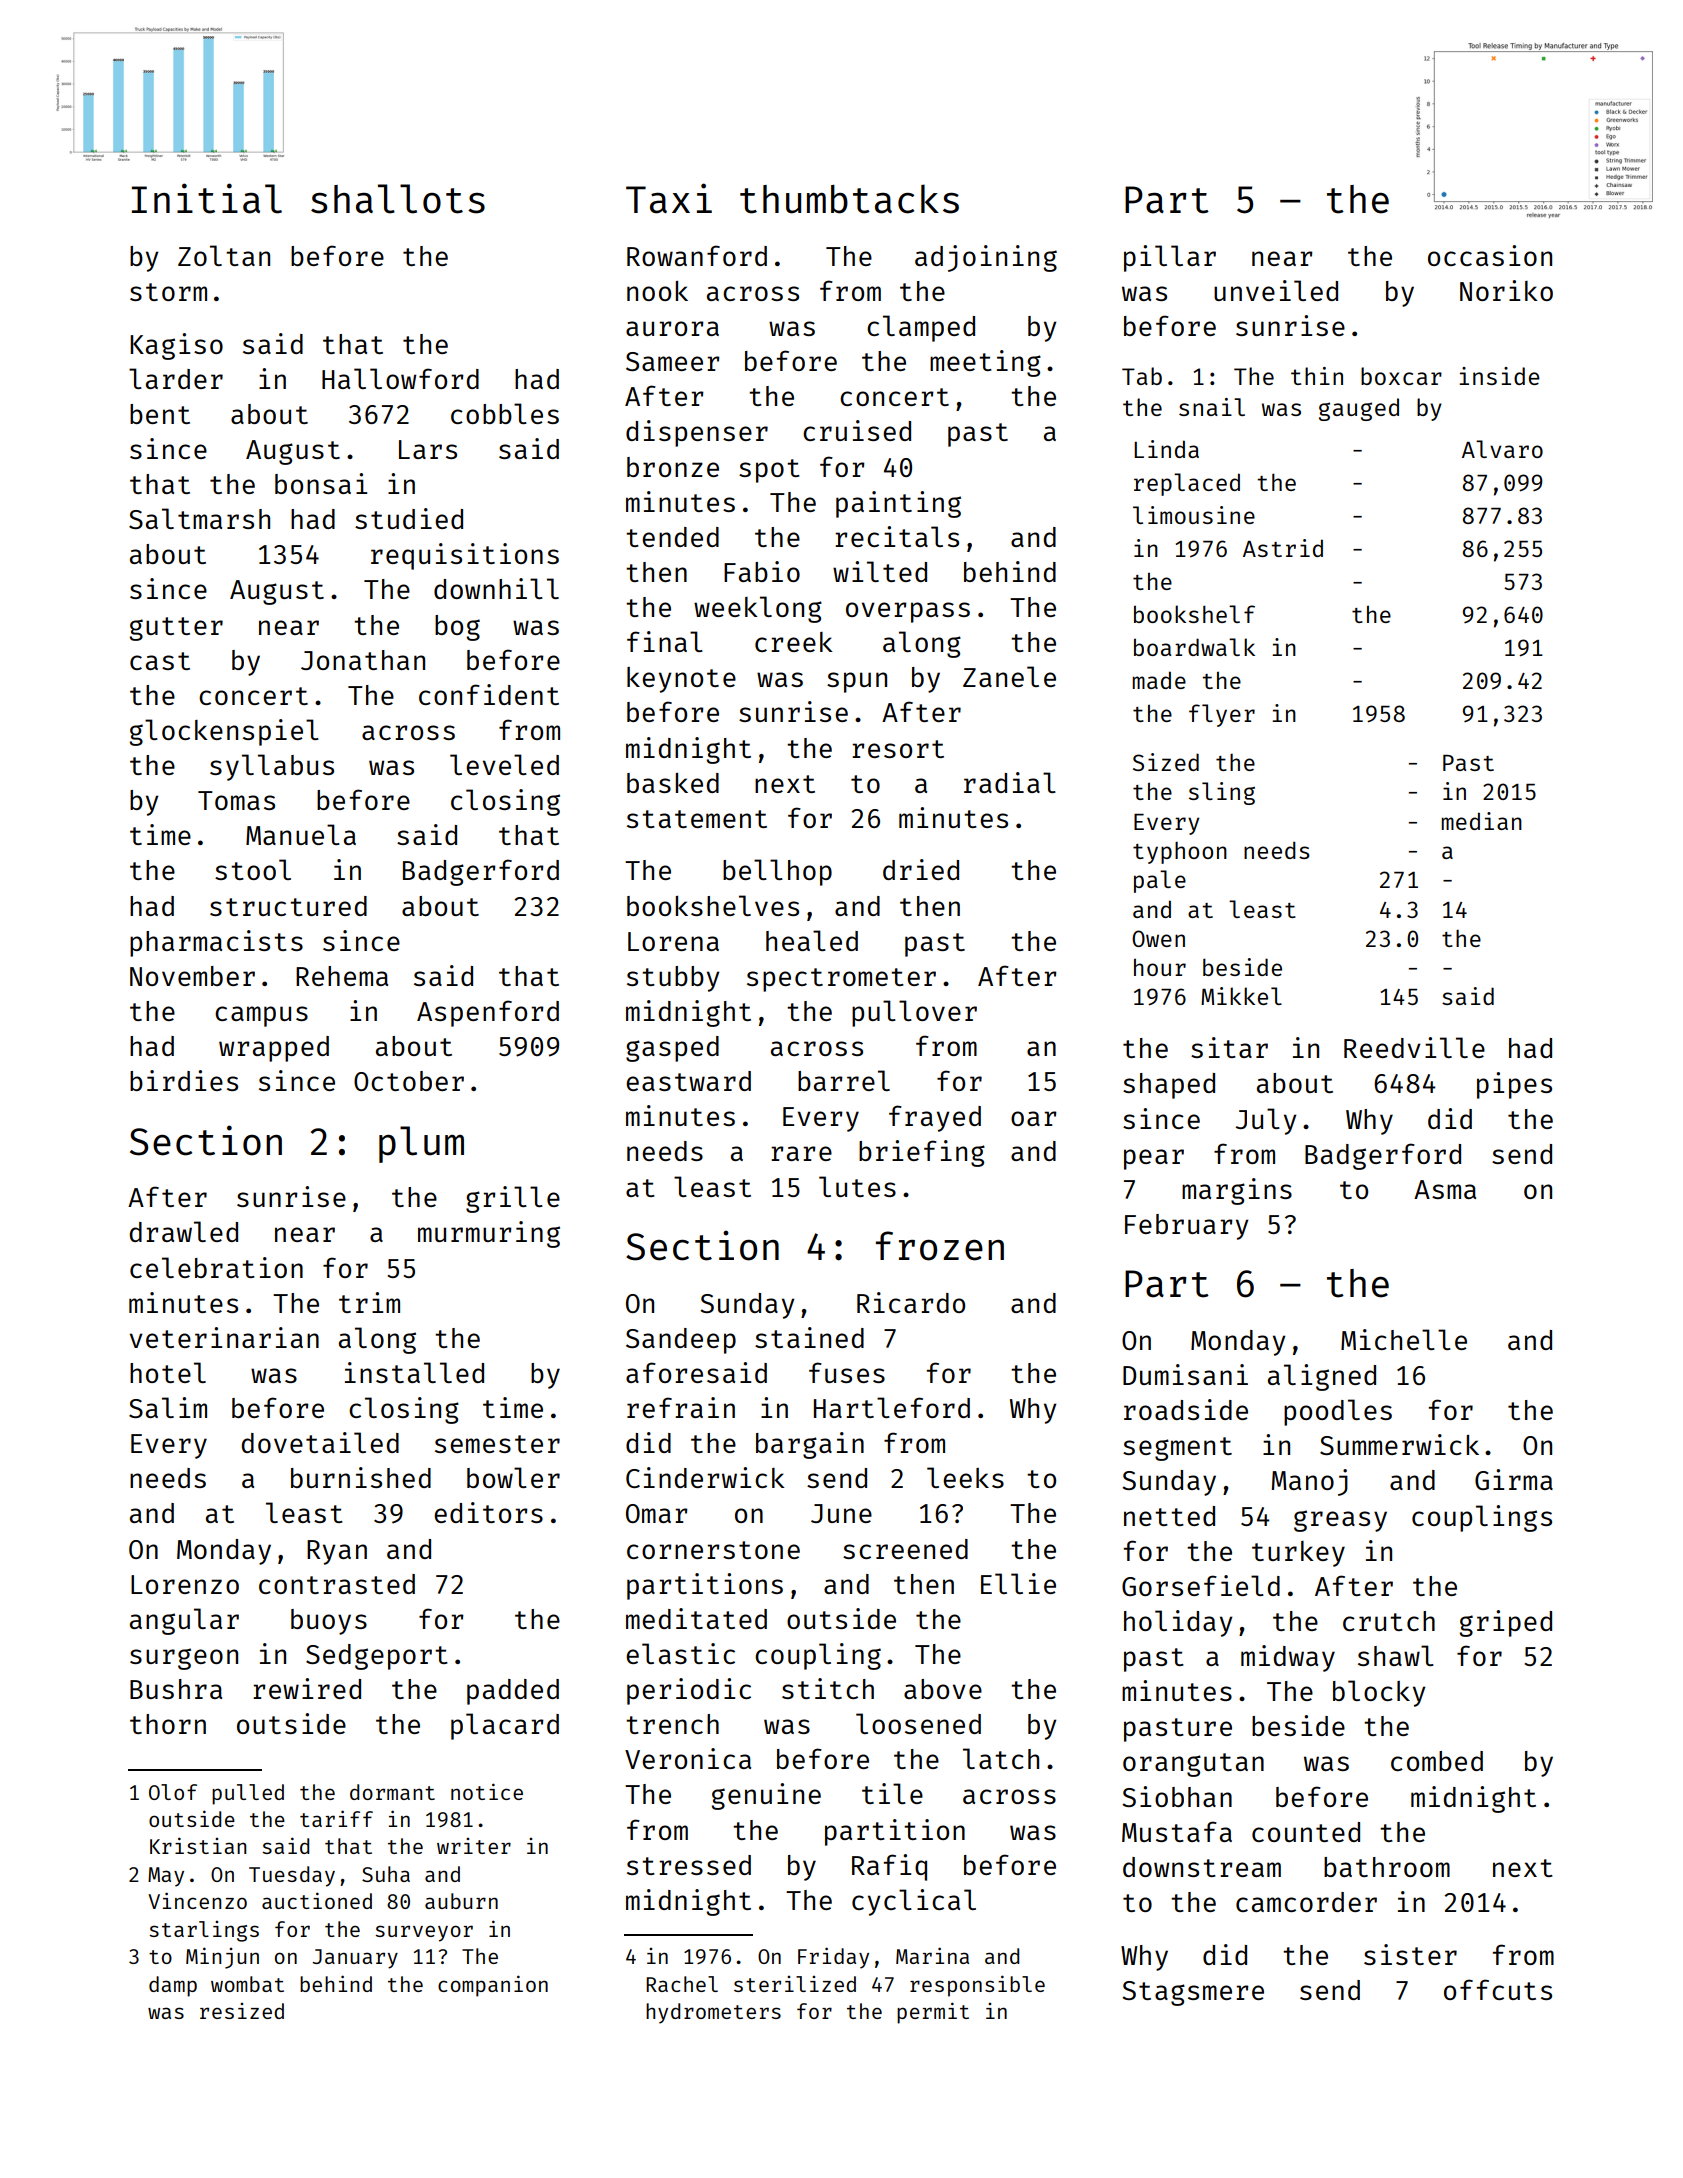  I want to click on wombat, so click(247, 1984).
